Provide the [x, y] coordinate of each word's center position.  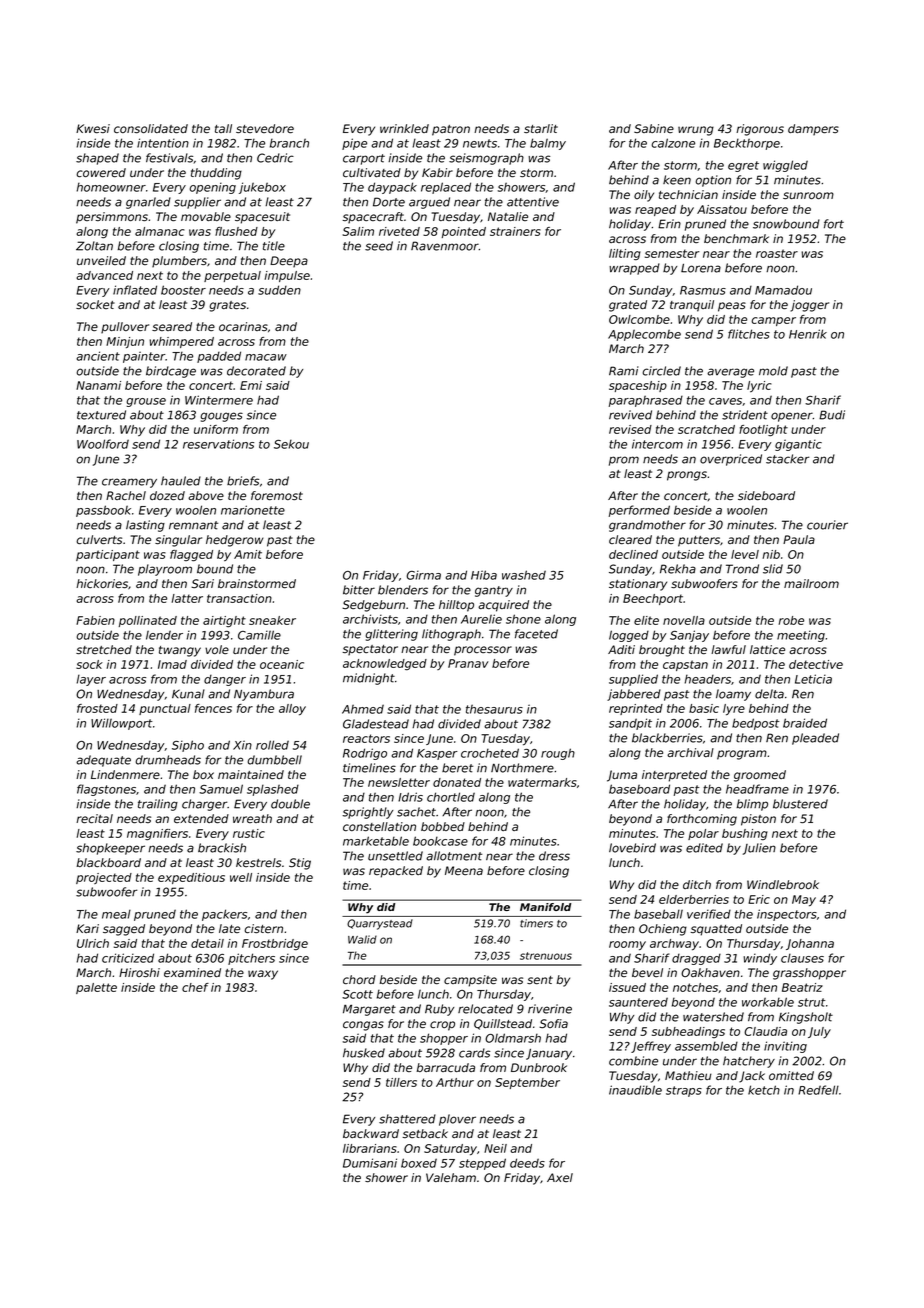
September [527, 1083]
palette [96, 988]
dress [554, 856]
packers [224, 915]
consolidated [151, 128]
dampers [813, 130]
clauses [802, 958]
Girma [423, 575]
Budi [832, 415]
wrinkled [404, 128]
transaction [239, 598]
